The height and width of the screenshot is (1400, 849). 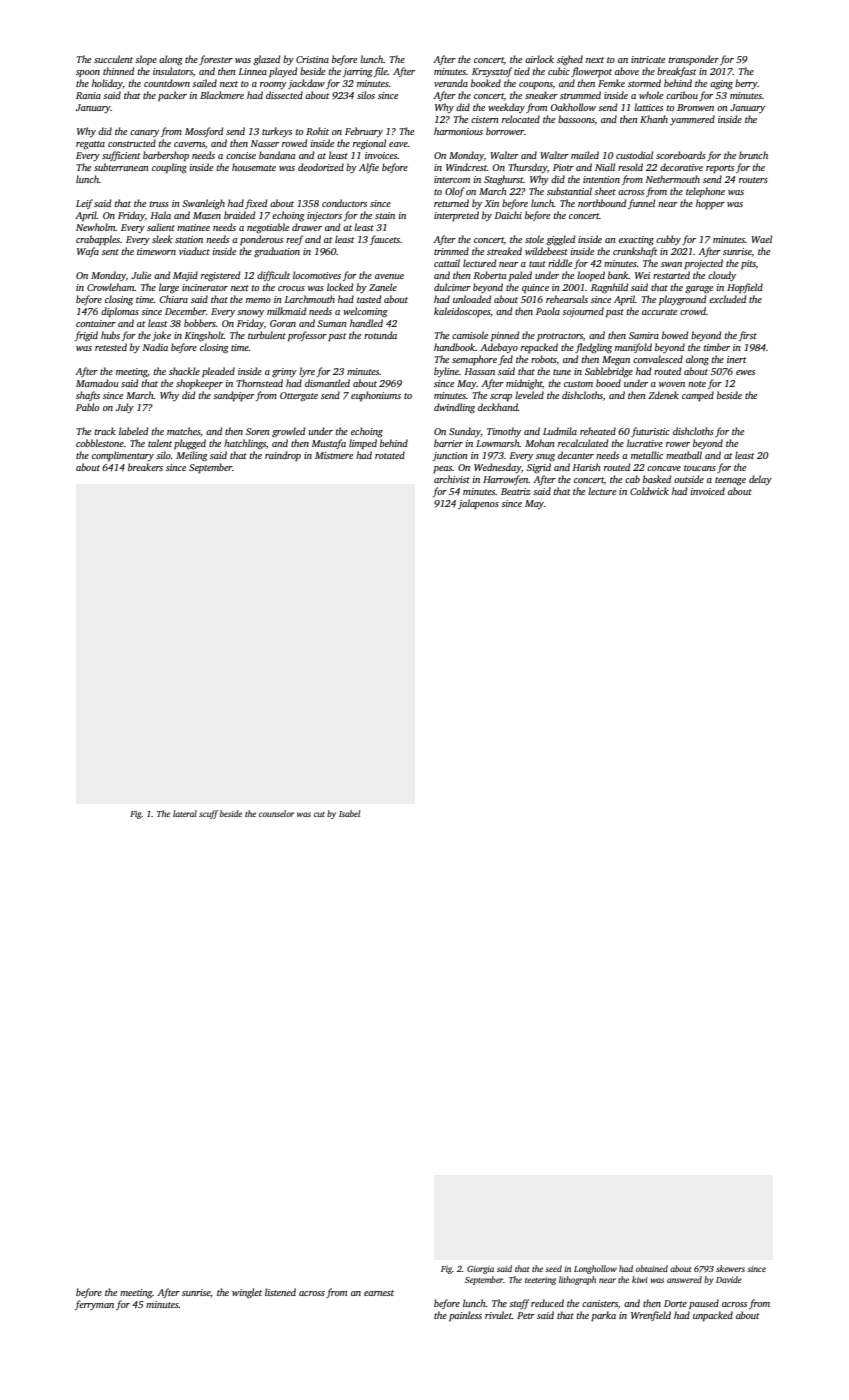 I want to click on winglet, so click(x=247, y=1293).
